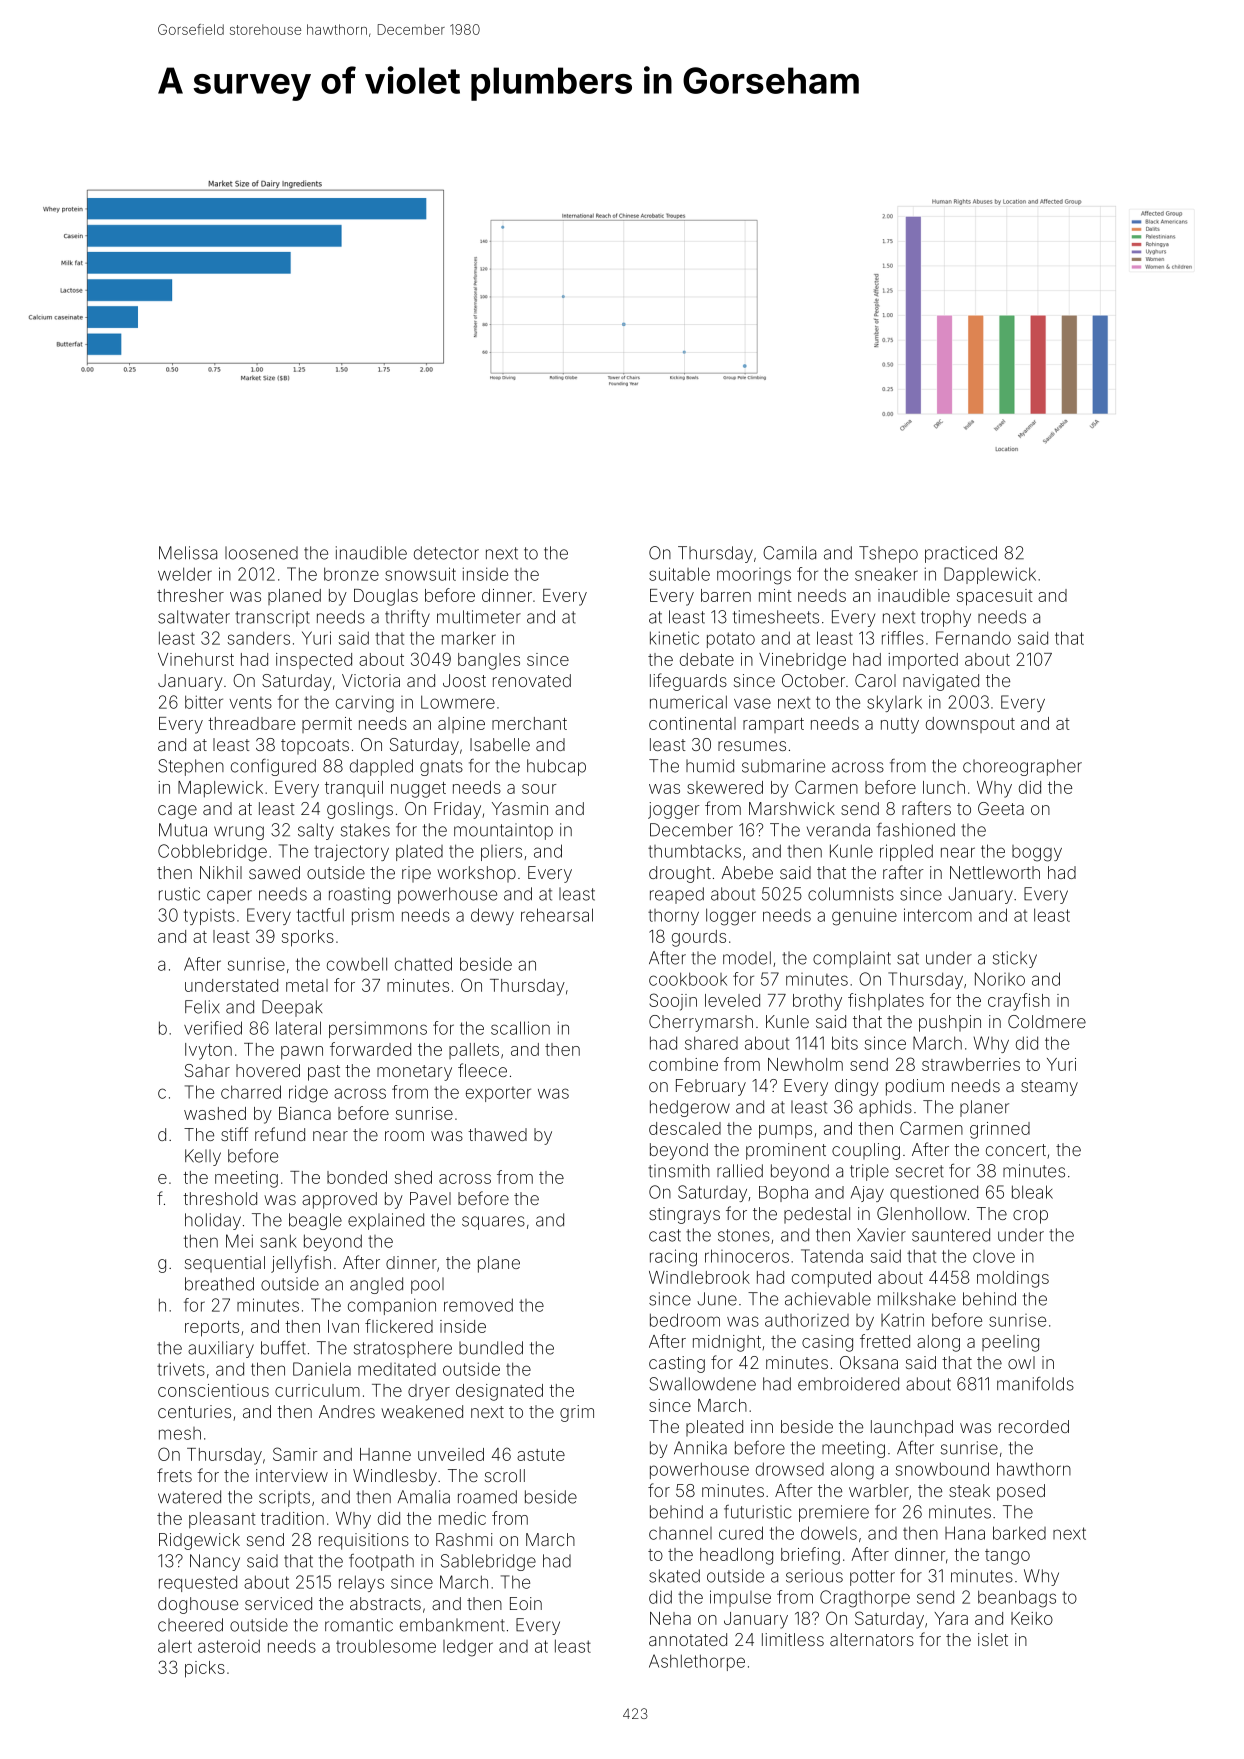  I want to click on troublesome, so click(386, 1646).
